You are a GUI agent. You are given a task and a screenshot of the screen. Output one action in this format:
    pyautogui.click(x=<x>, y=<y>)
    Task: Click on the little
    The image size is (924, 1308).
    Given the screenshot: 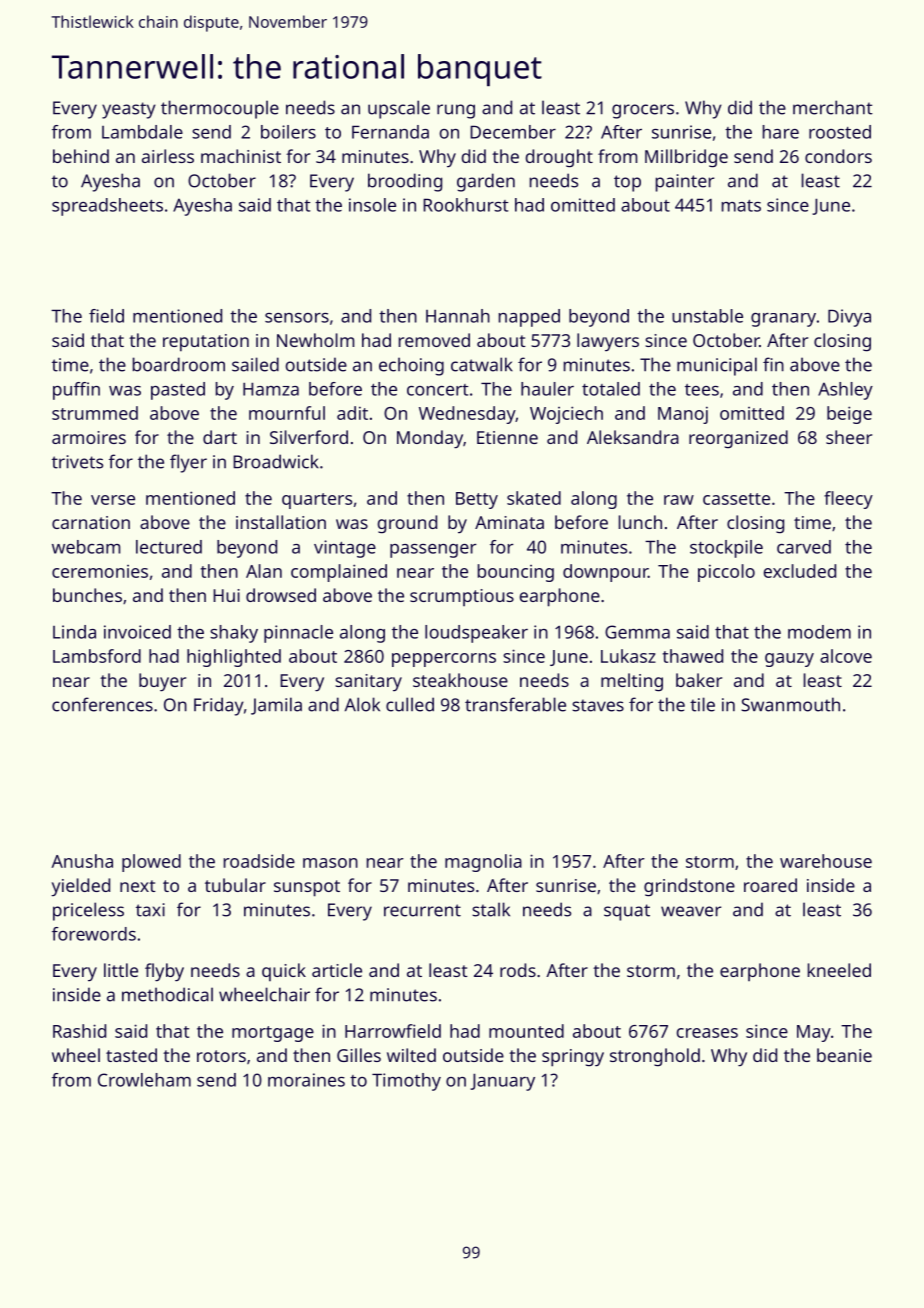 What is the action you would take?
    pyautogui.click(x=121, y=970)
